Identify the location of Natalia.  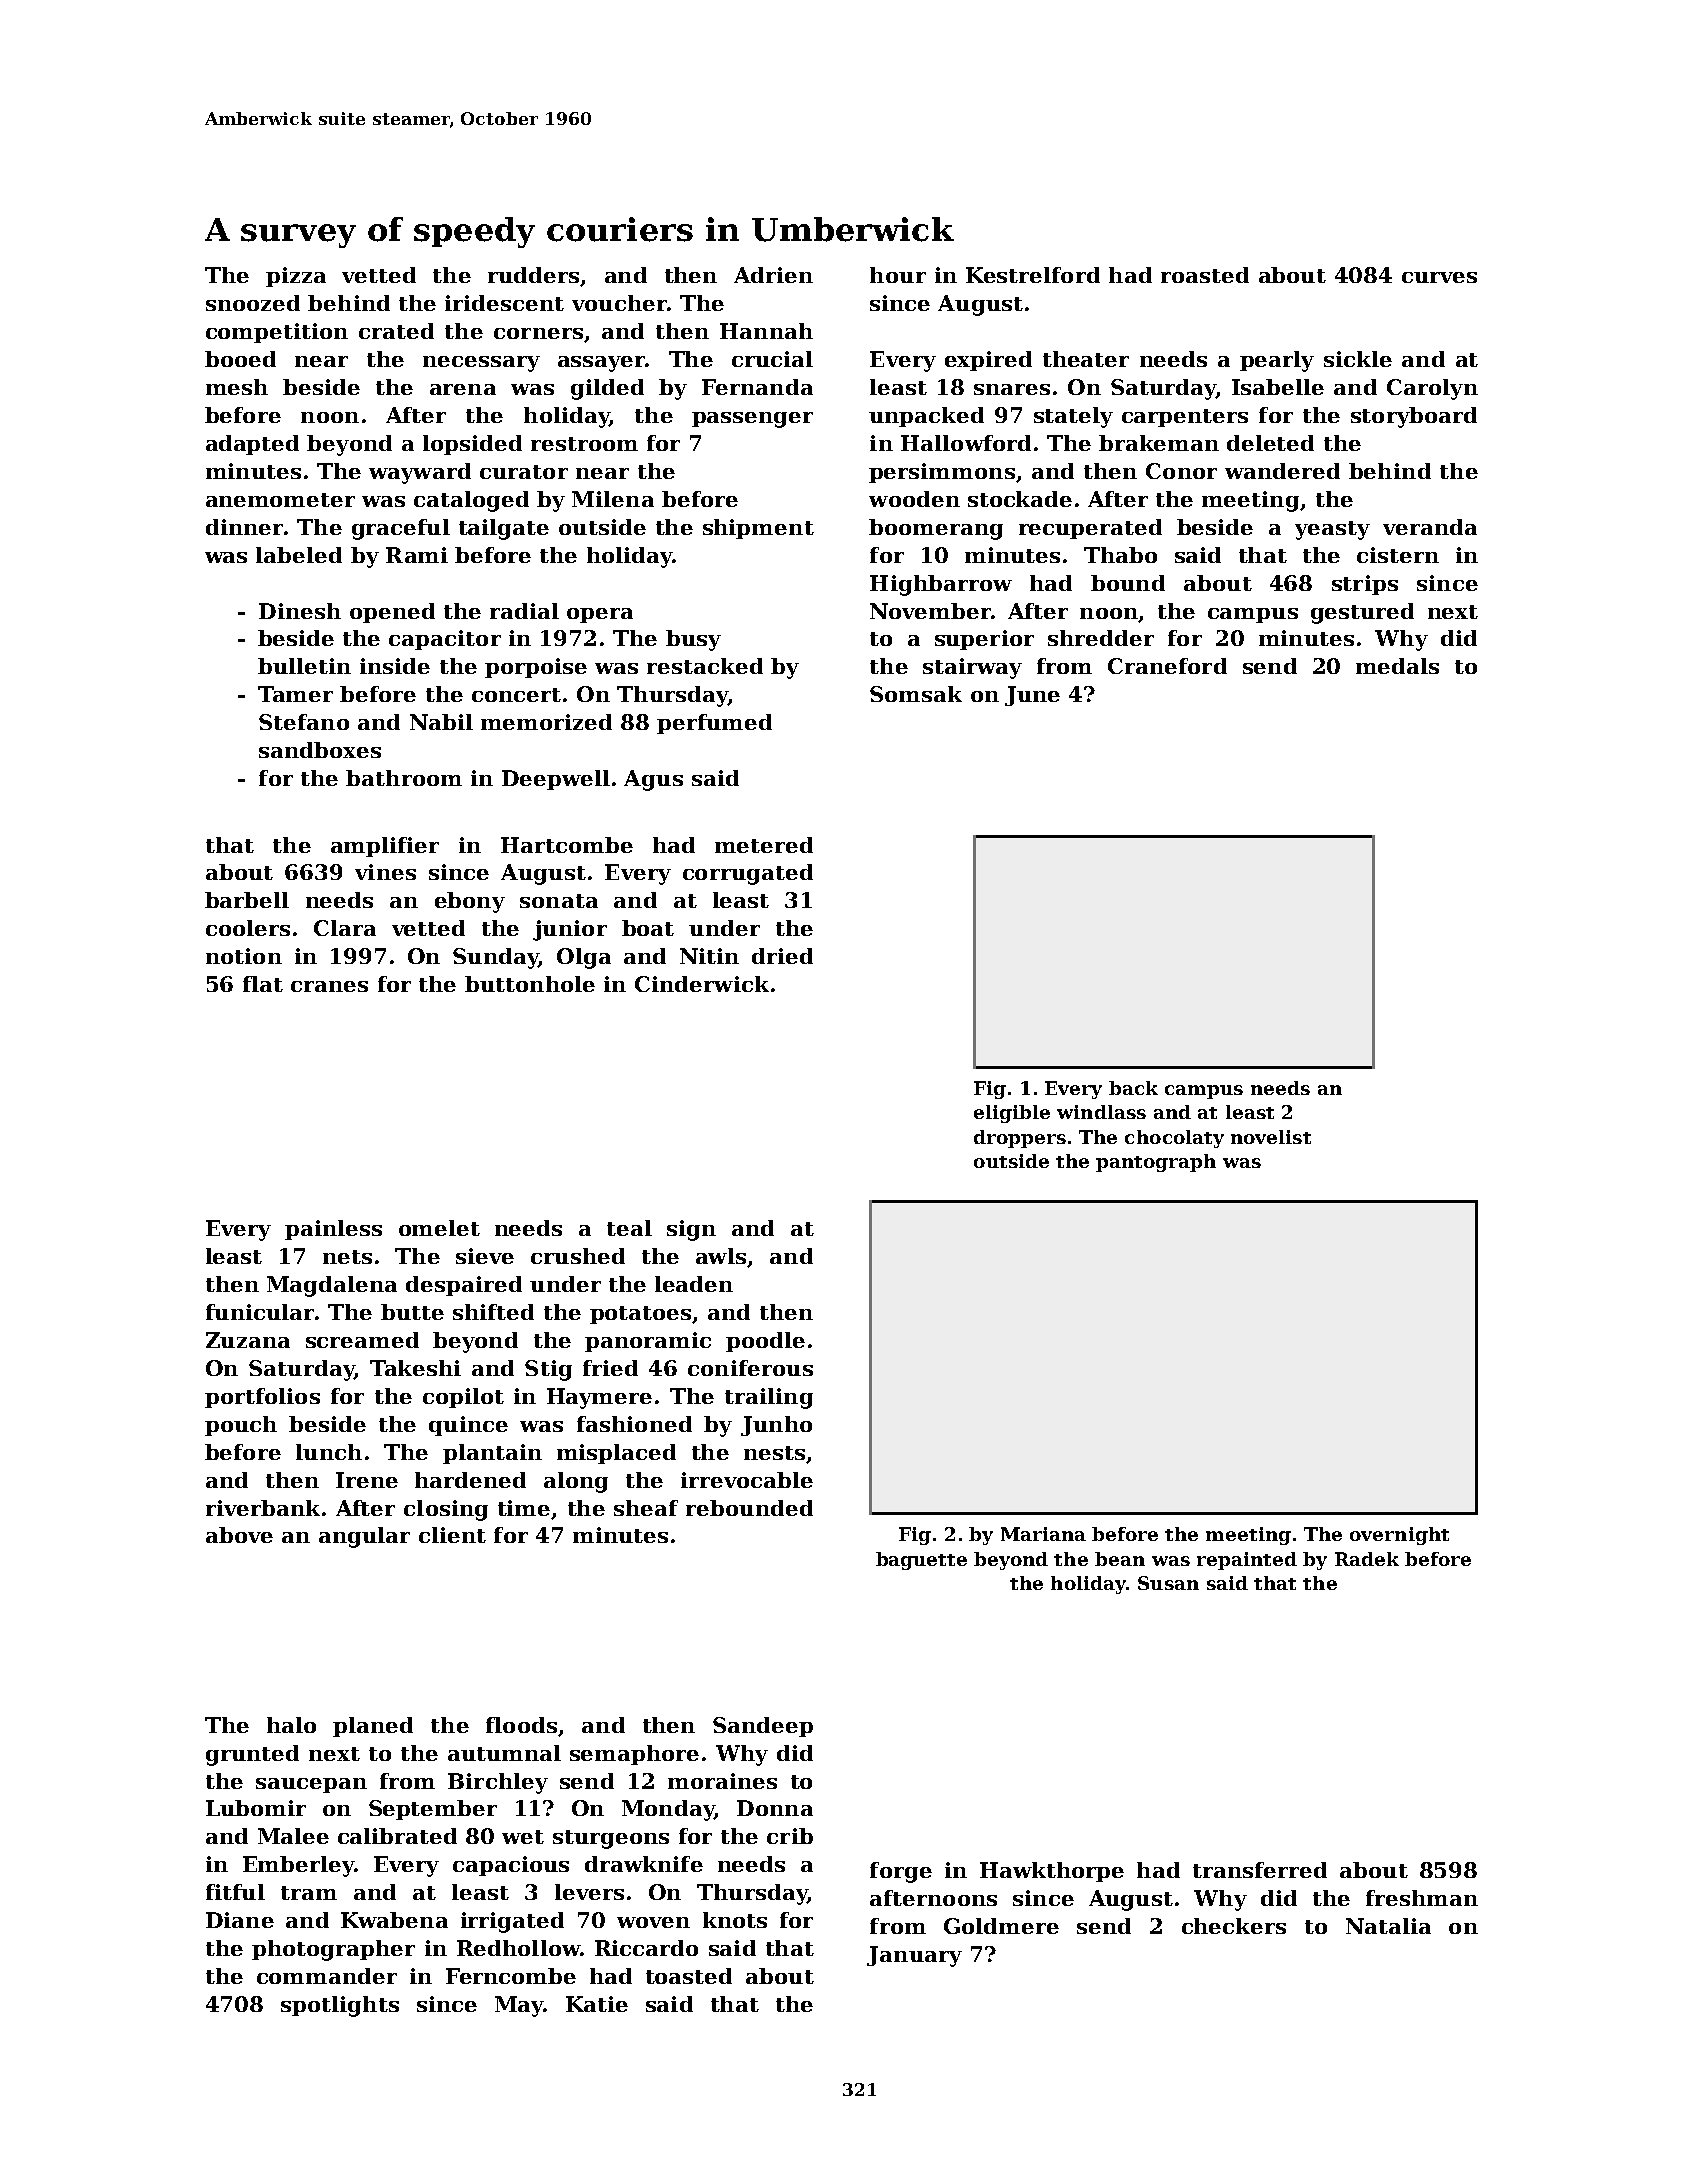
(1388, 1926).
